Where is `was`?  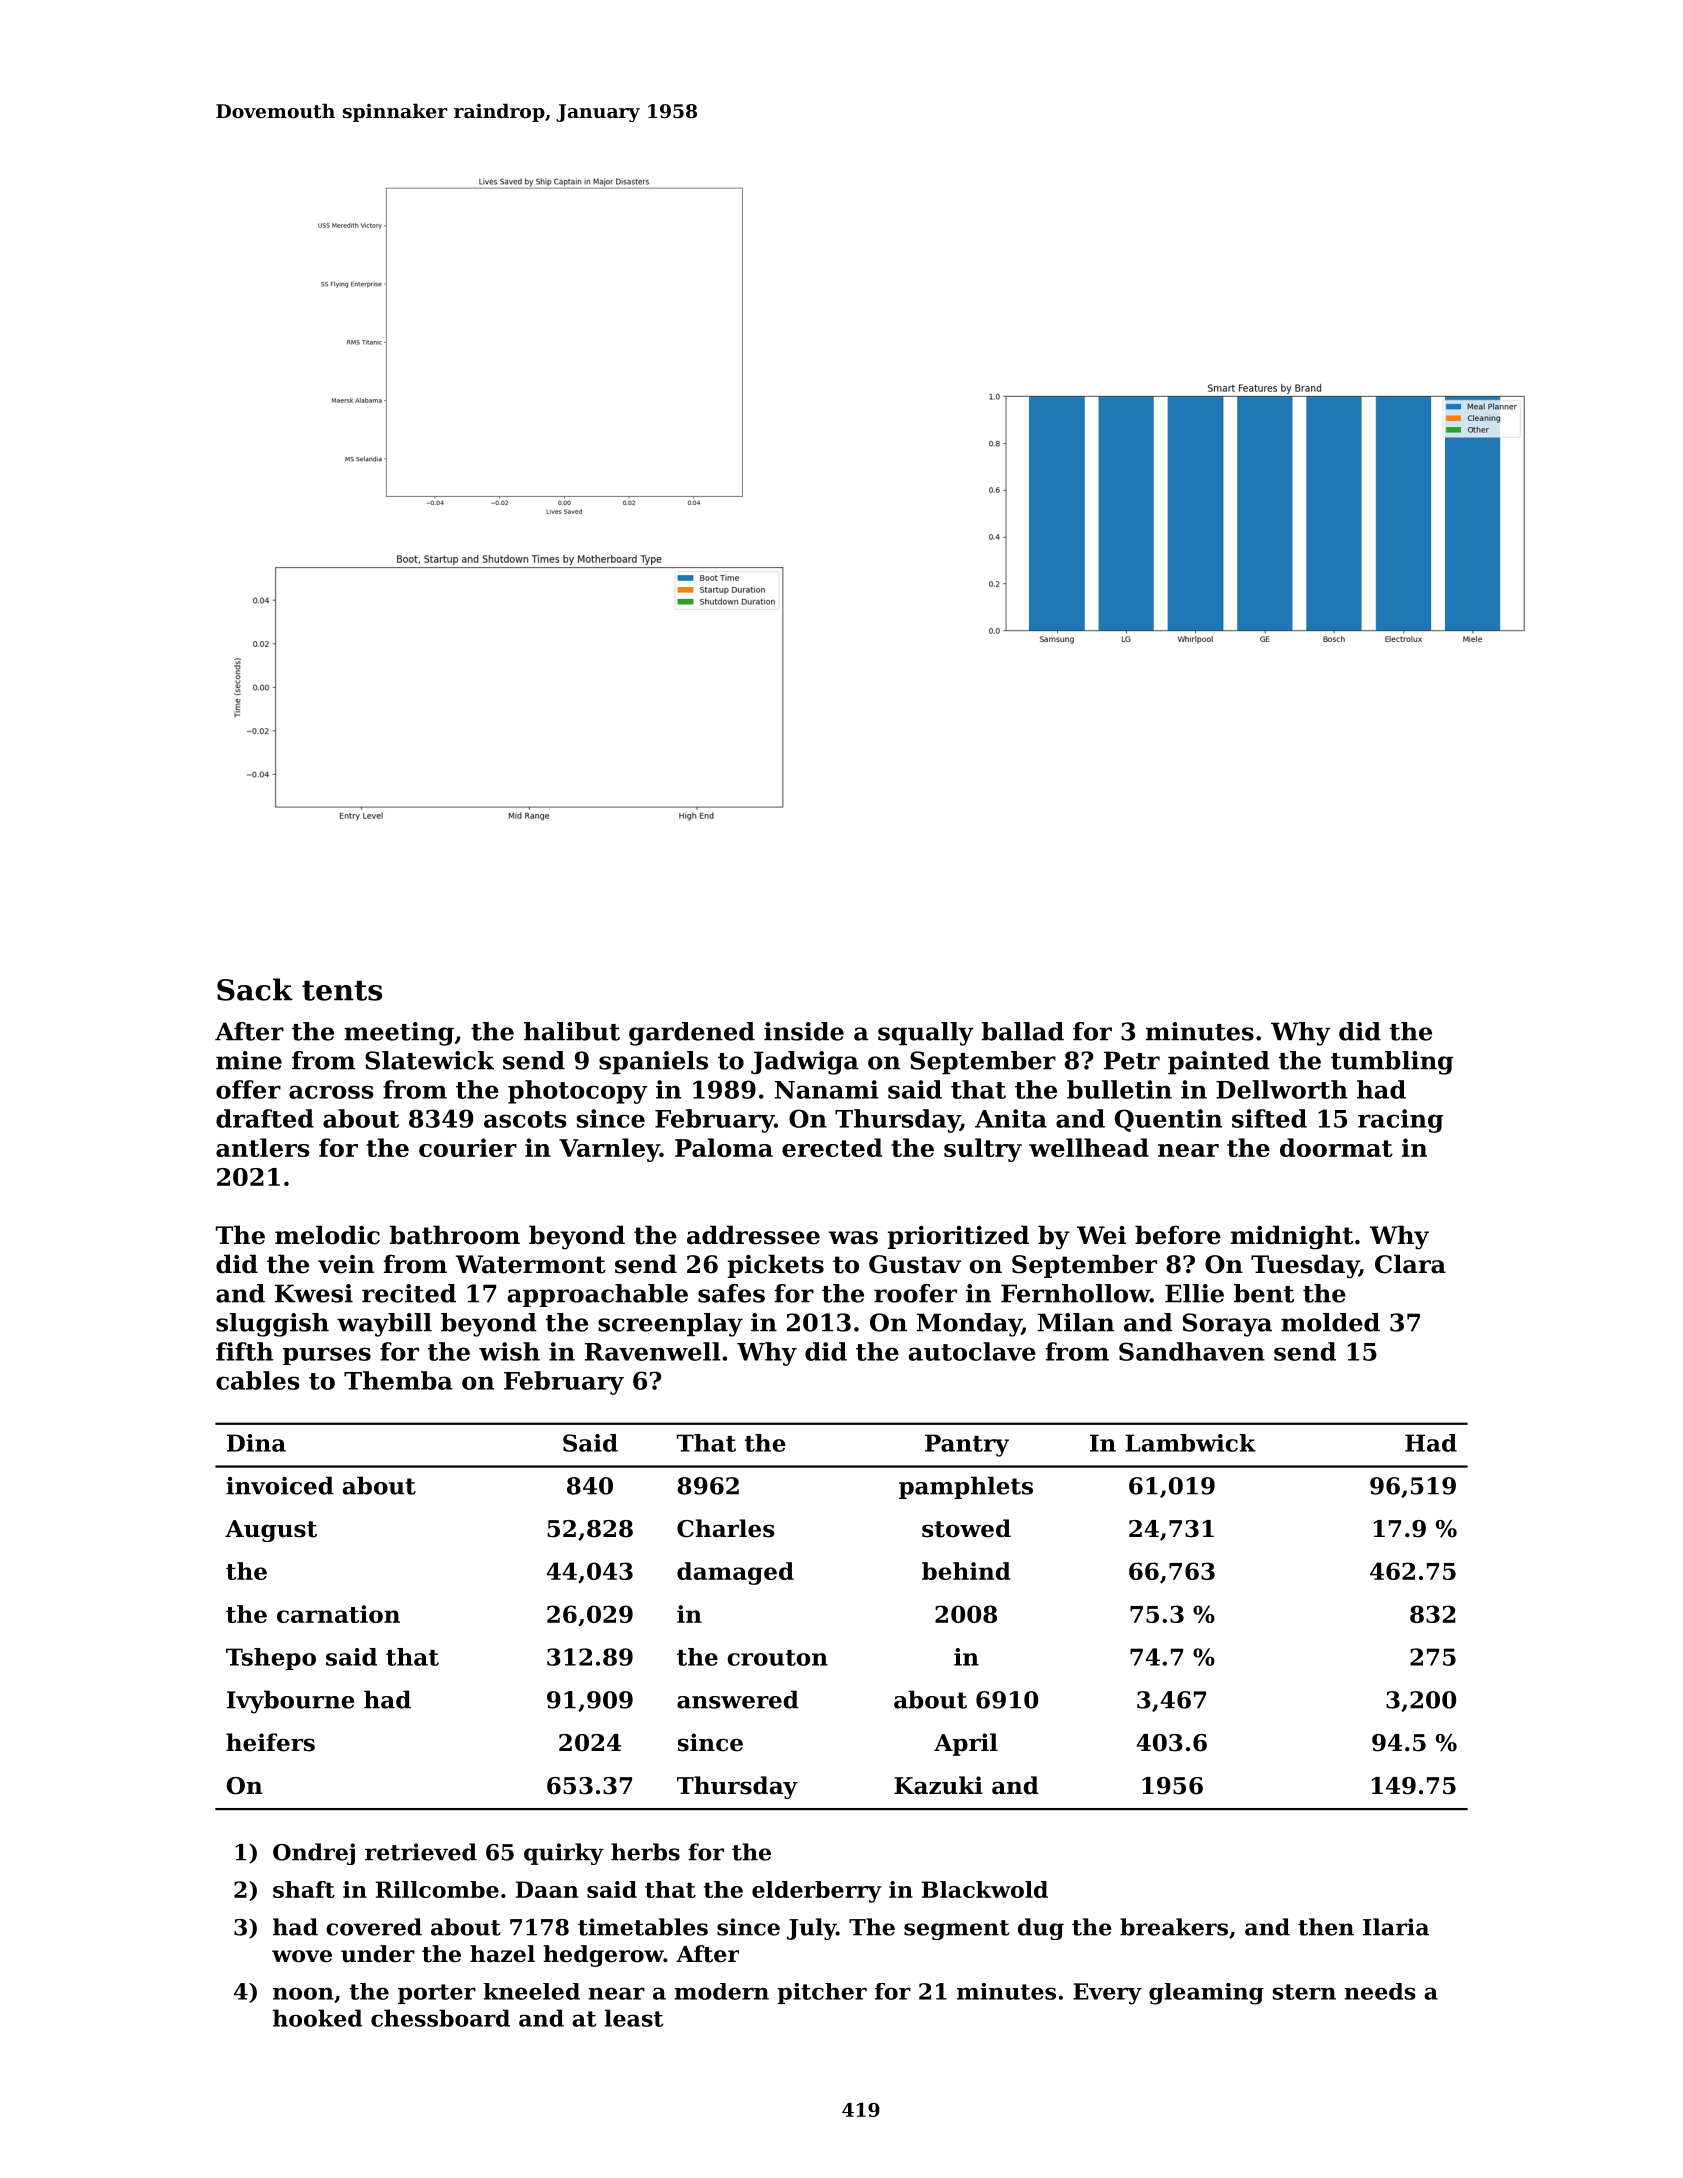 was is located at coordinates (853, 1238).
